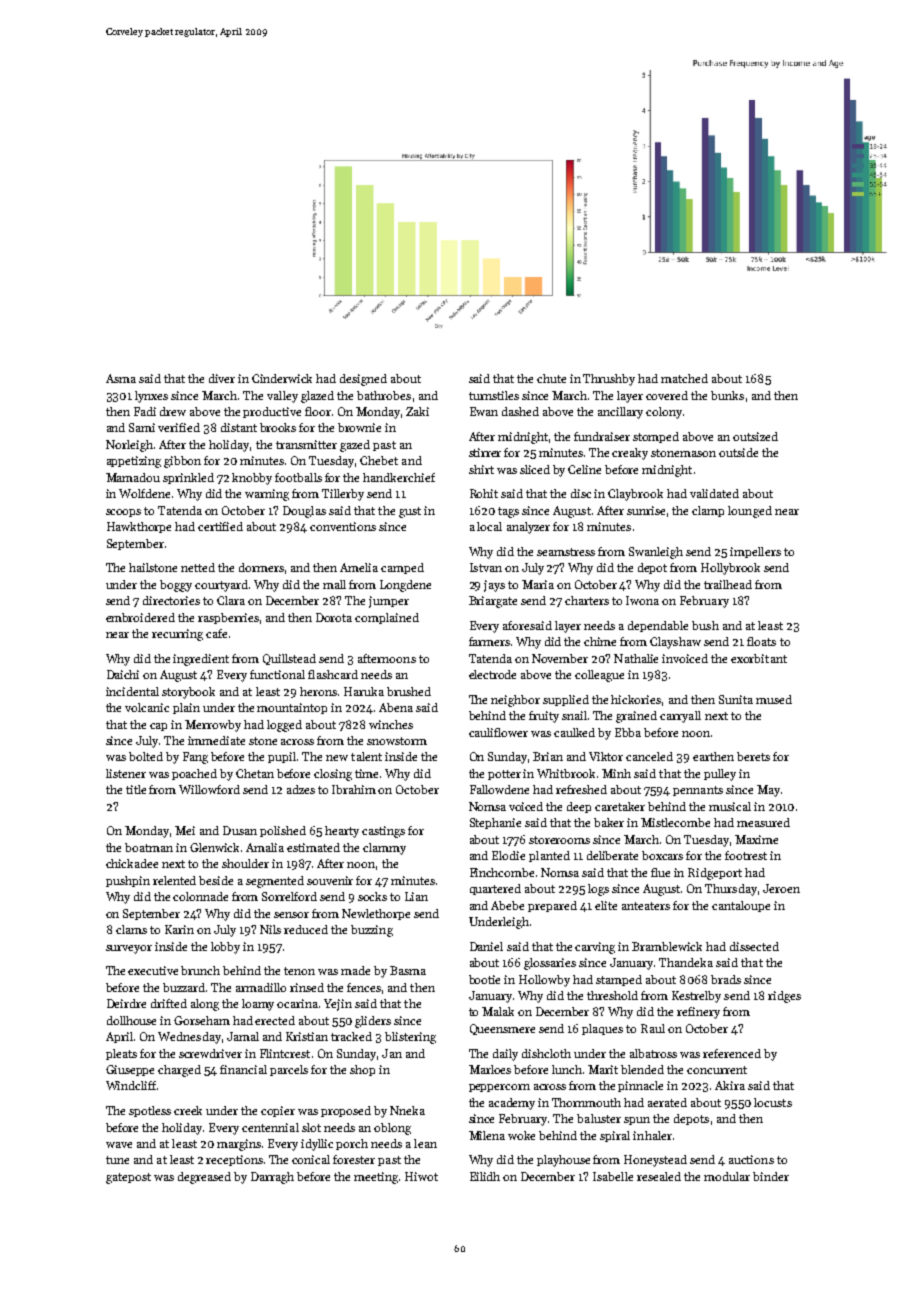 This screenshot has height=1316, width=908. Describe the element at coordinates (282, 378) in the screenshot. I see `Cinderwick` at that location.
